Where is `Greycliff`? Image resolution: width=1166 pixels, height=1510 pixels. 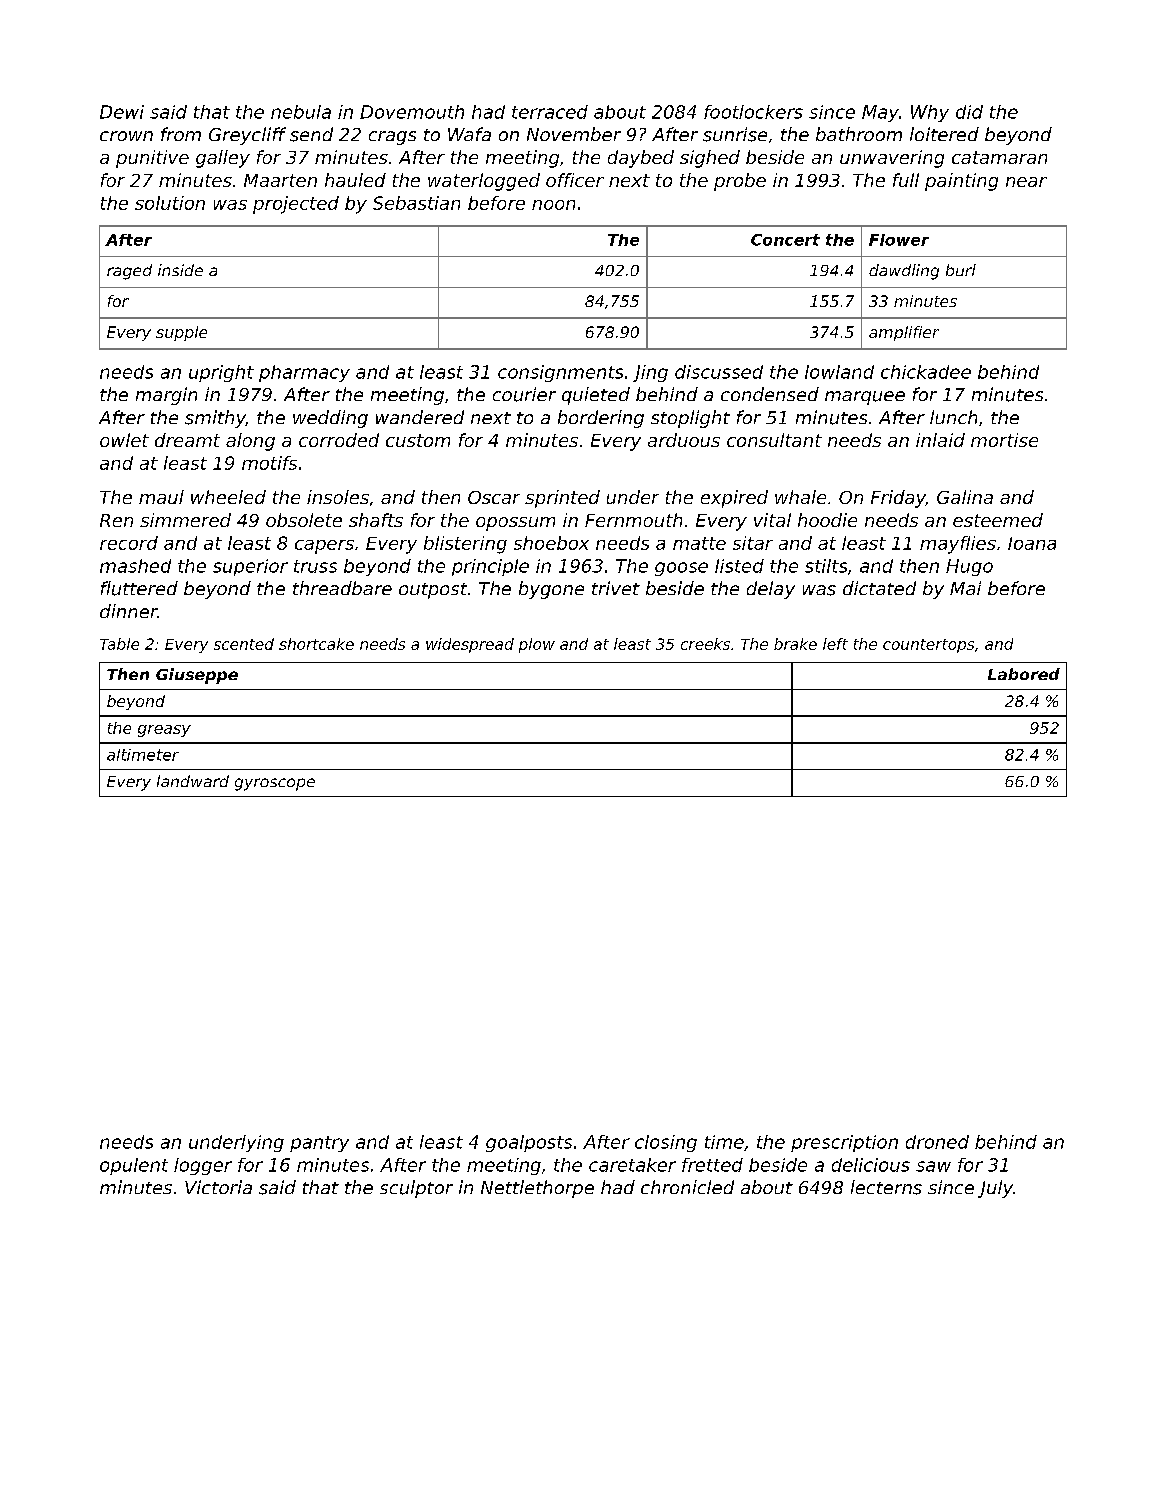 Greycliff is located at coordinates (247, 136).
